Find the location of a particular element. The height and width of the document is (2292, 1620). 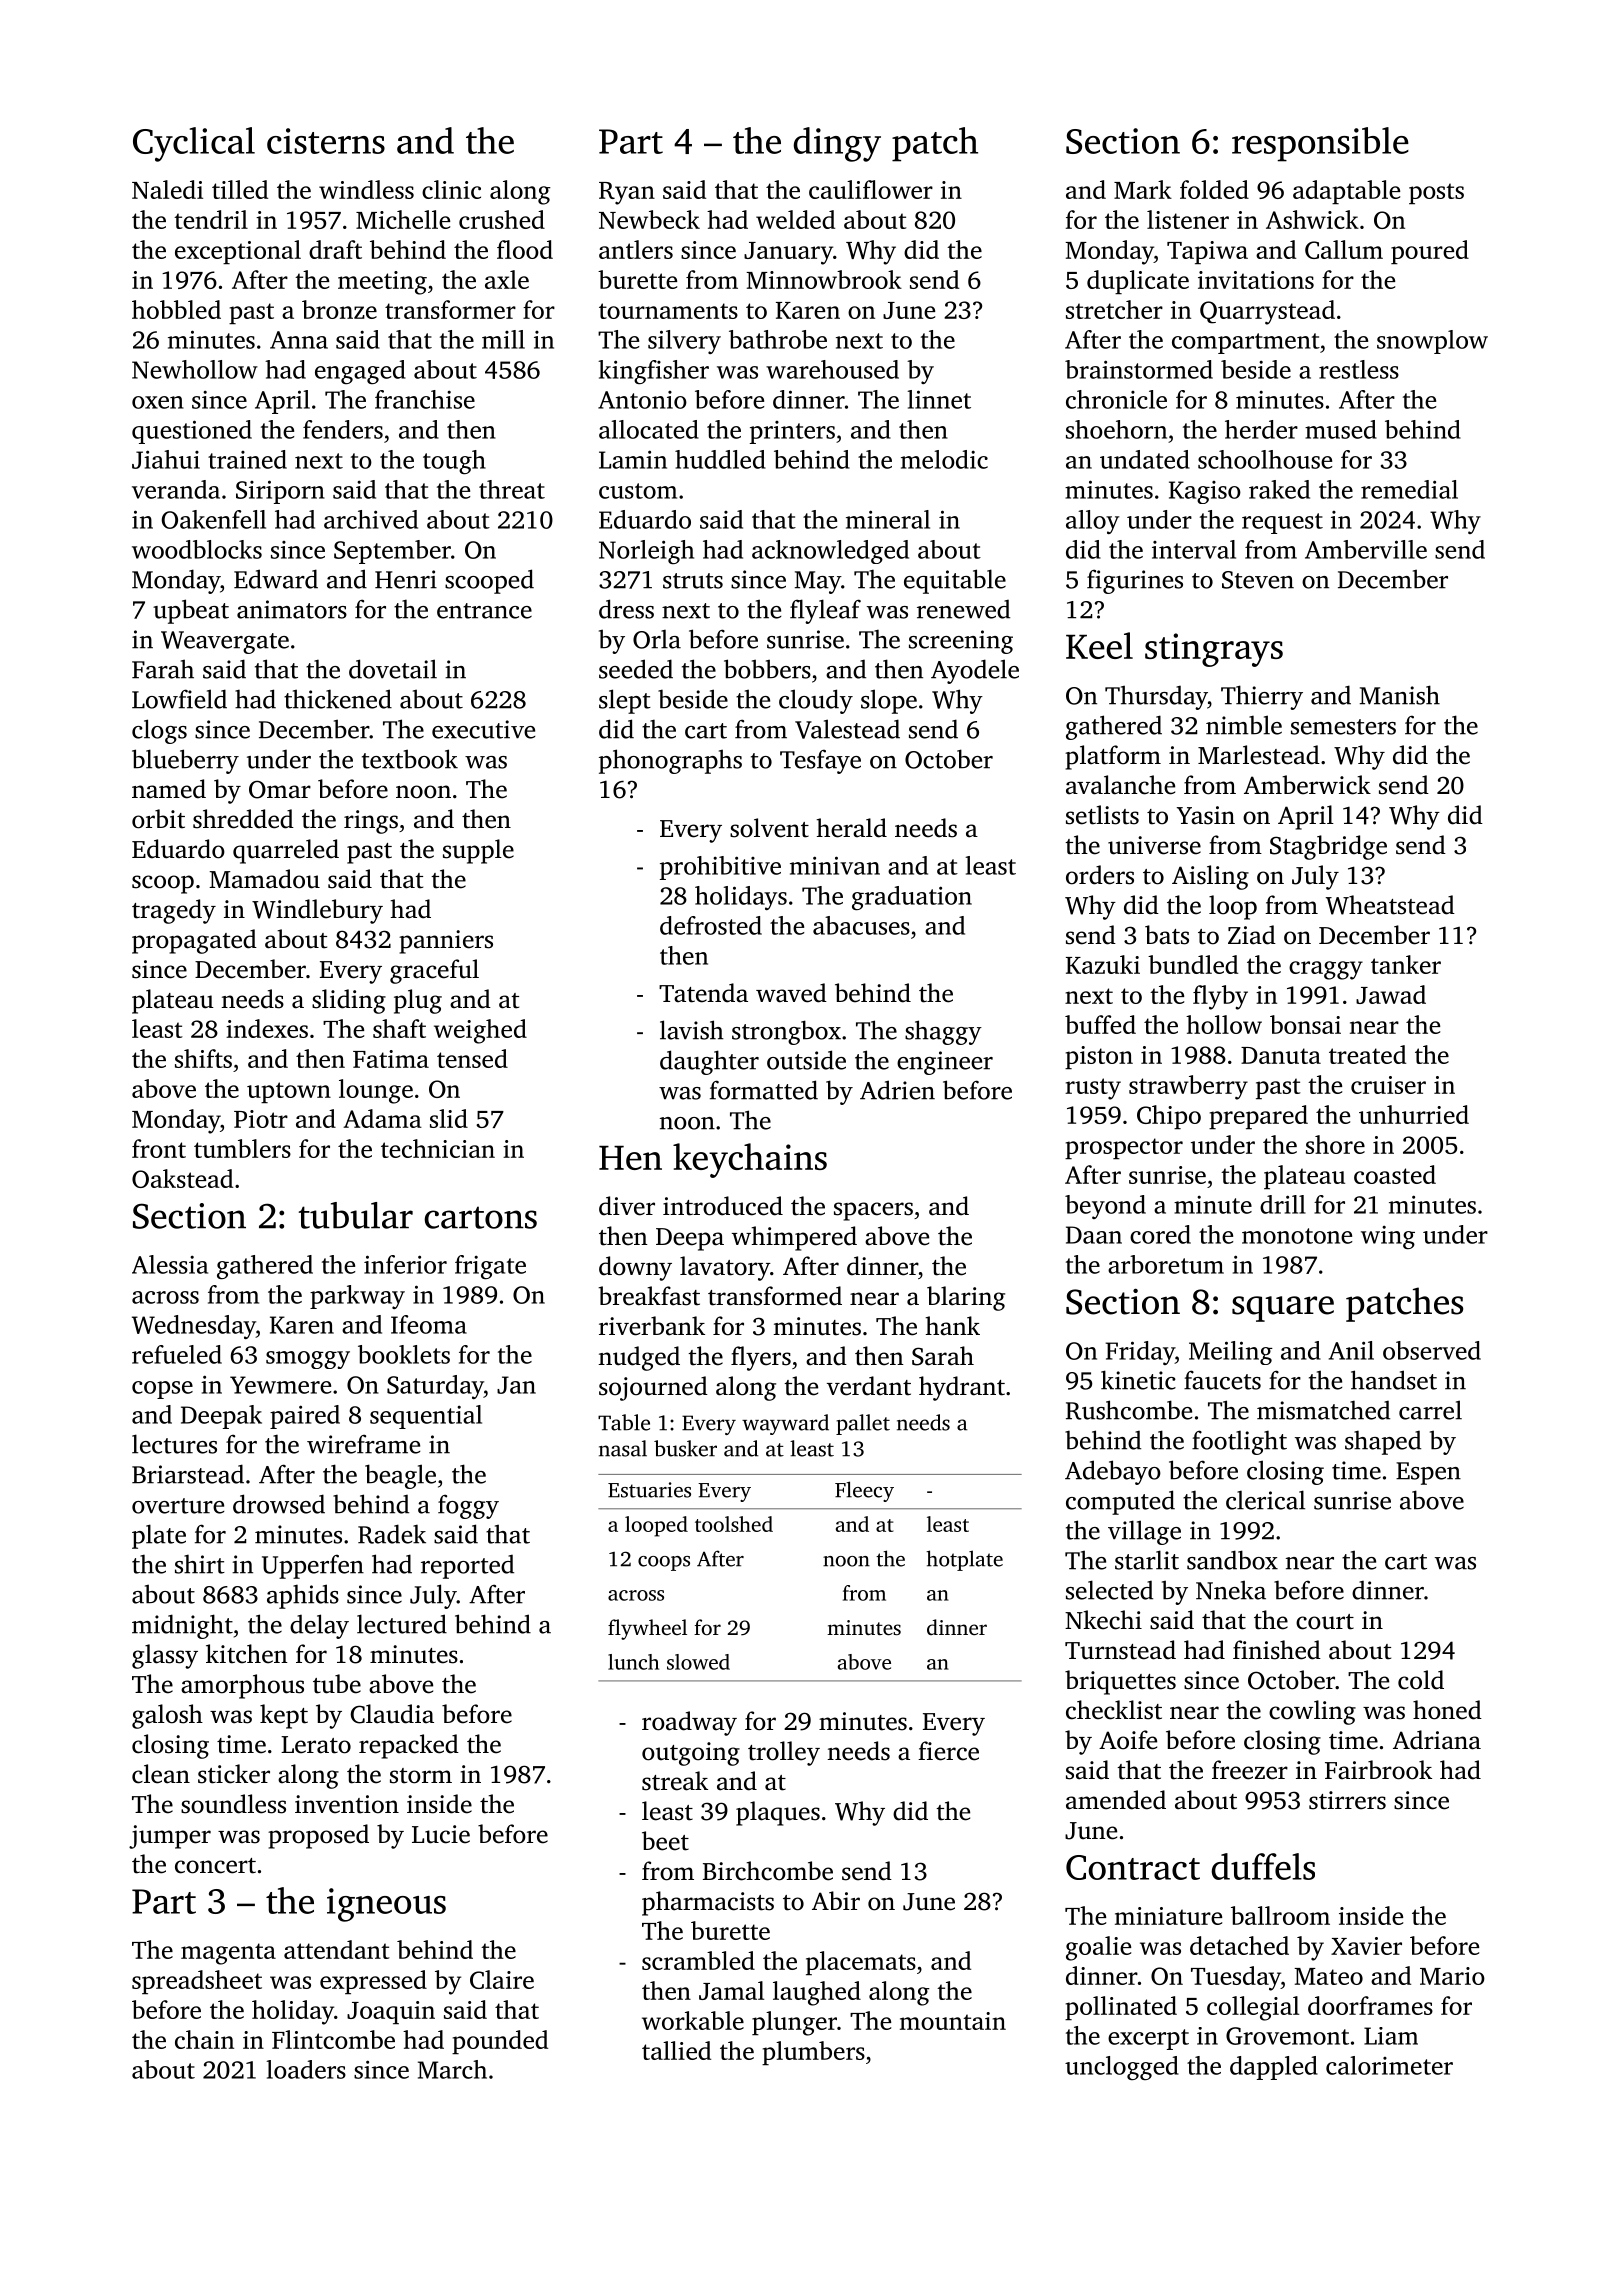

observed is located at coordinates (1432, 1350).
